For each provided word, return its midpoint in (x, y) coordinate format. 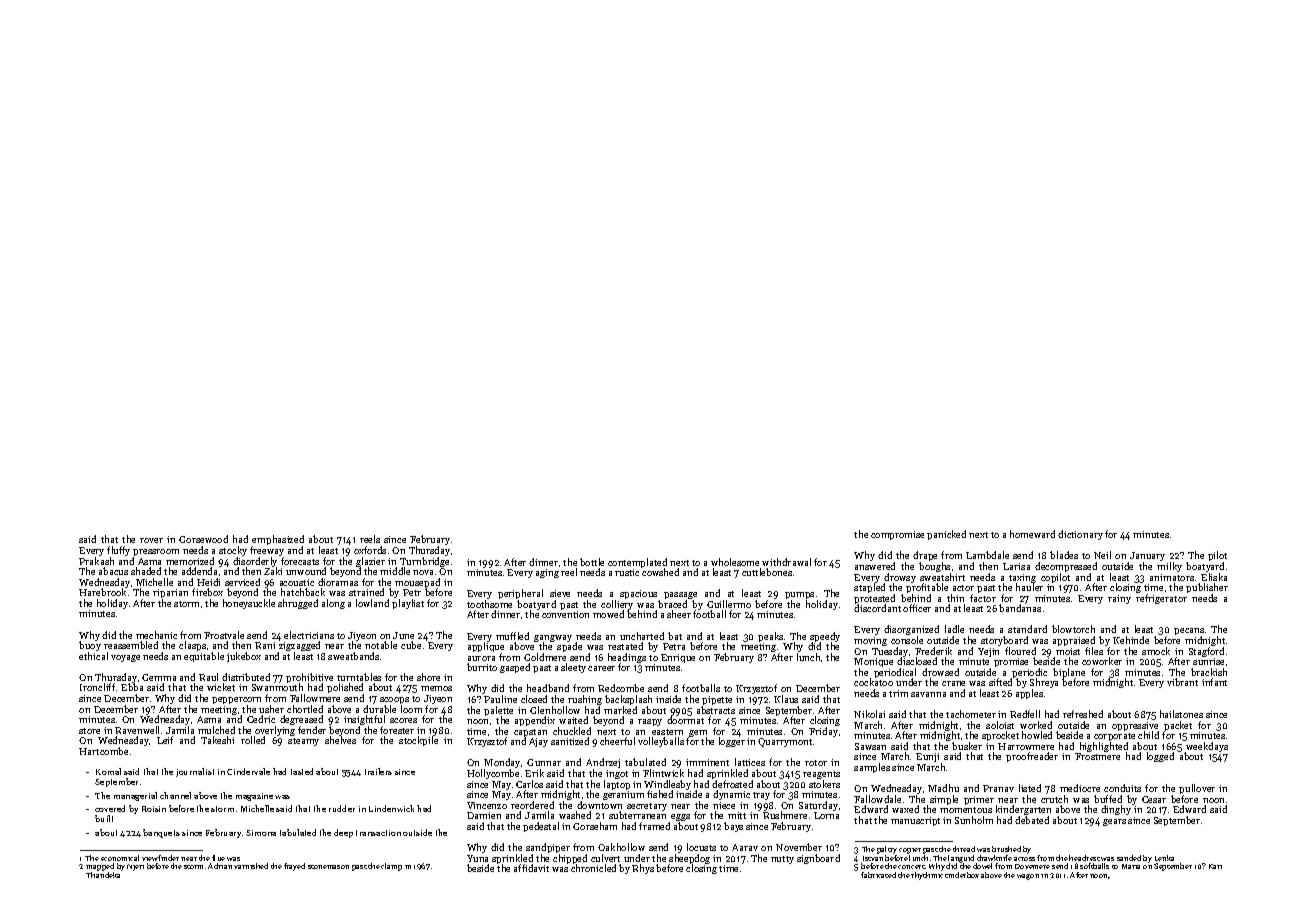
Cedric (261, 719)
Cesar (1154, 799)
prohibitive (309, 678)
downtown (599, 805)
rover (151, 540)
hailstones (1181, 714)
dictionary (1080, 535)
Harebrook (102, 592)
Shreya (1044, 683)
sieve (560, 593)
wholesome (735, 562)
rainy (1119, 599)
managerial (135, 796)
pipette (717, 700)
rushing (585, 700)
